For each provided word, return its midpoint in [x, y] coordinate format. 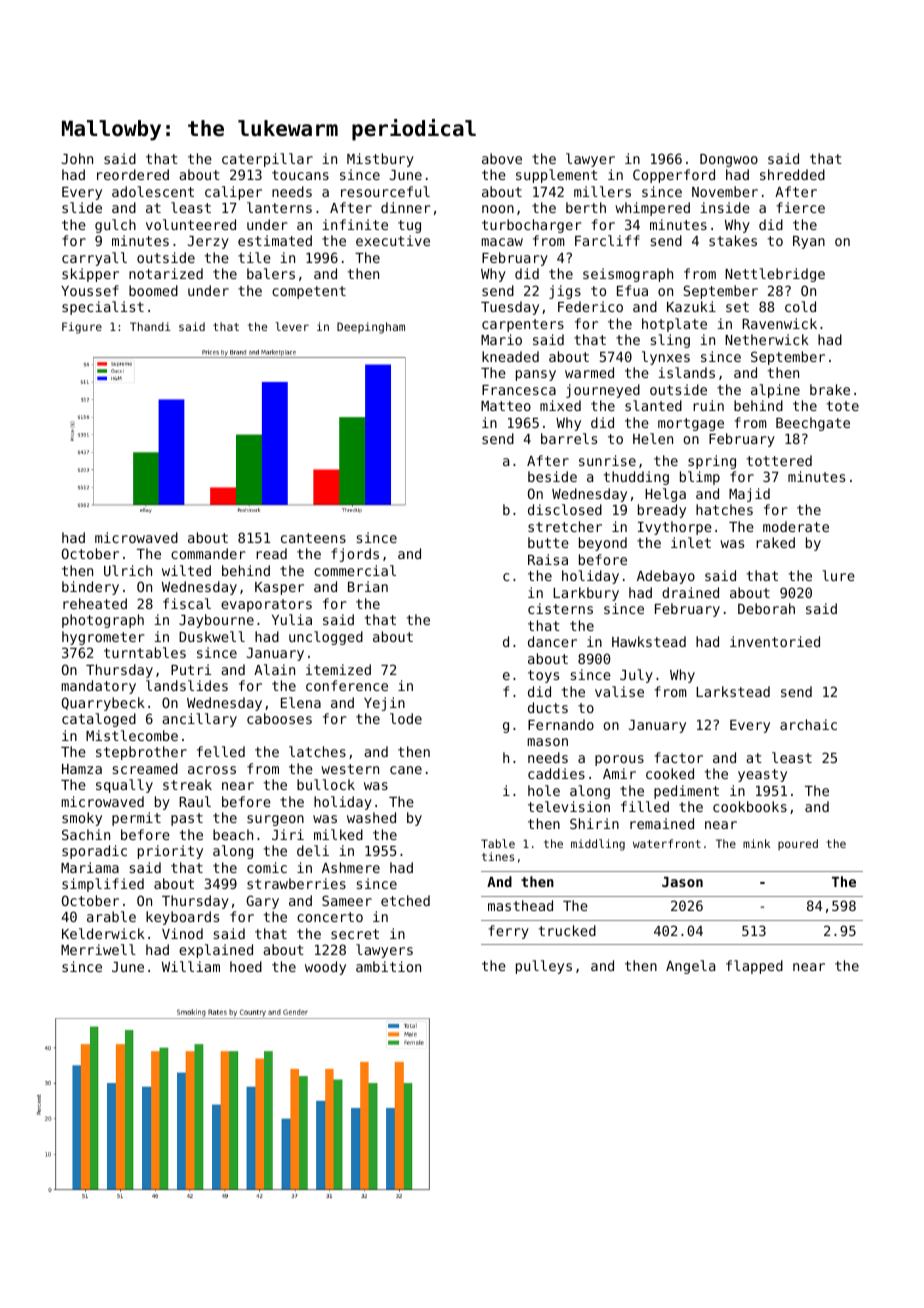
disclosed [565, 509]
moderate [796, 526]
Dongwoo [729, 160]
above [502, 158]
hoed [246, 966]
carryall [94, 259]
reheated [95, 603]
